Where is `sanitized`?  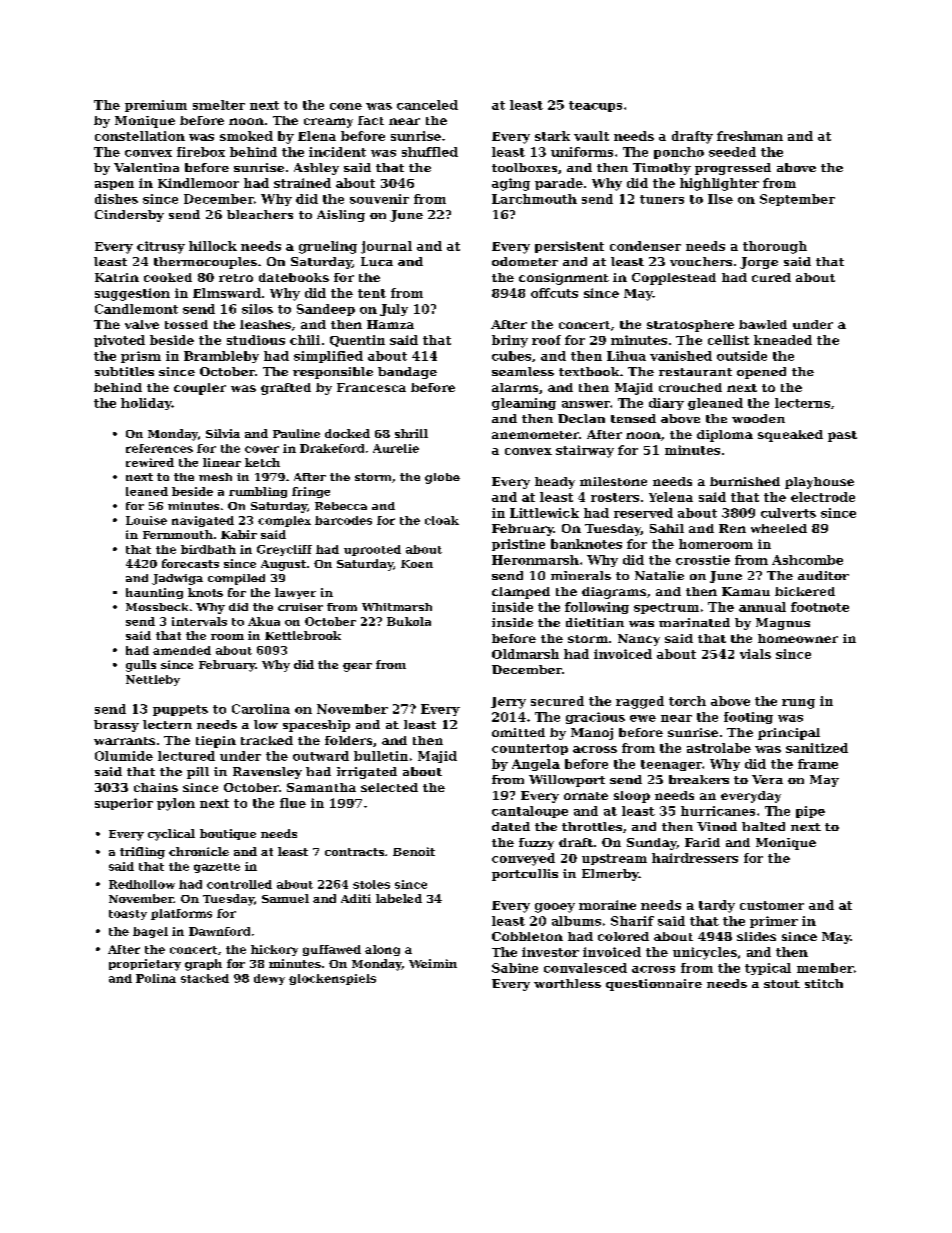
sanitized is located at coordinates (817, 748).
